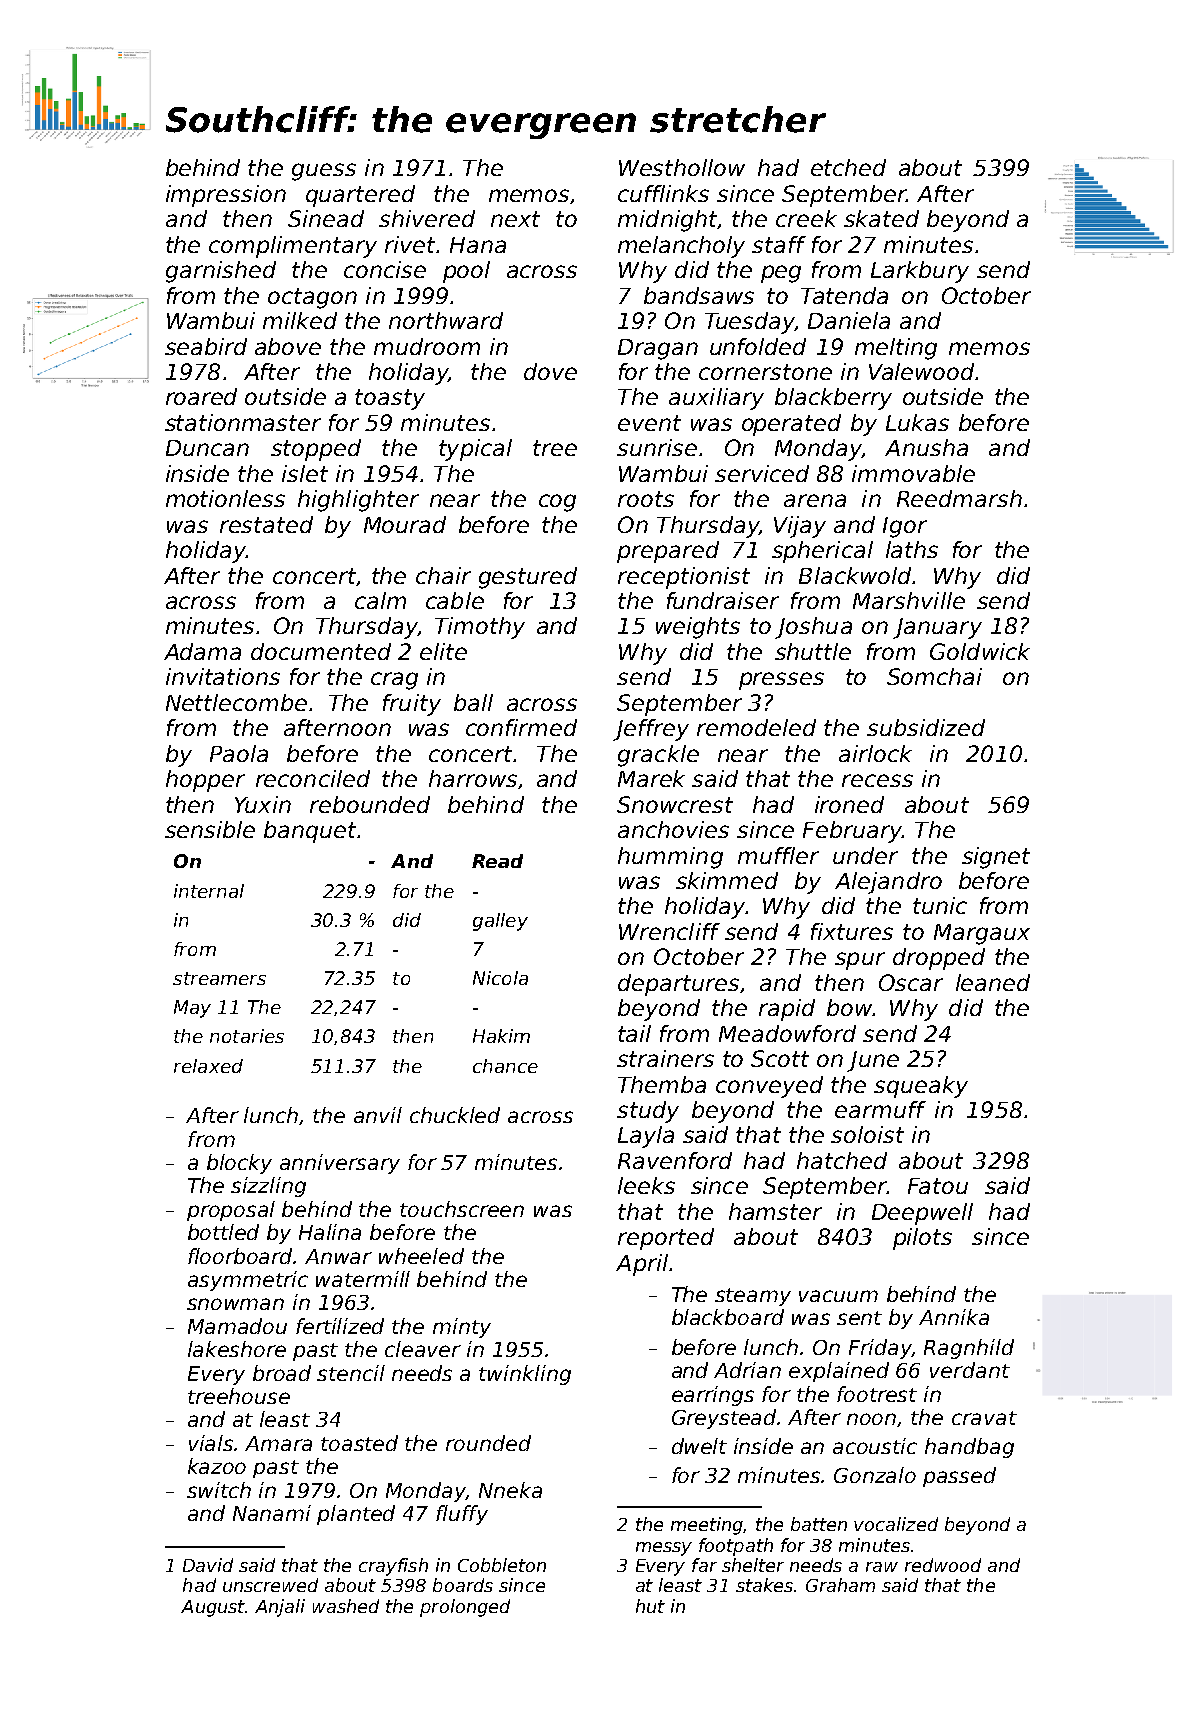 Image resolution: width=1195 pixels, height=1731 pixels. I want to click on guess, so click(324, 172).
